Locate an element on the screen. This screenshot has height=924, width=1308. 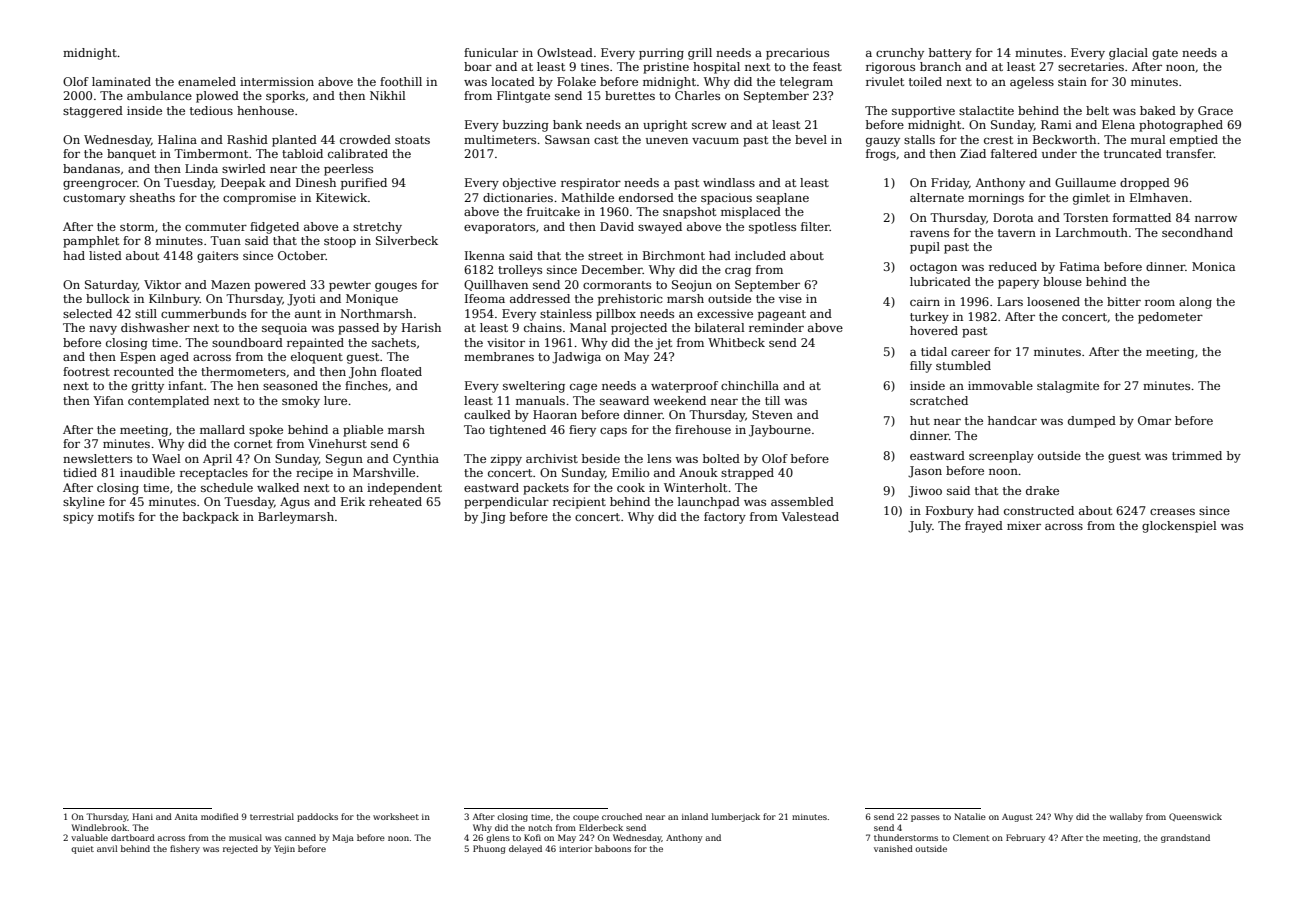
backpack is located at coordinates (211, 518).
